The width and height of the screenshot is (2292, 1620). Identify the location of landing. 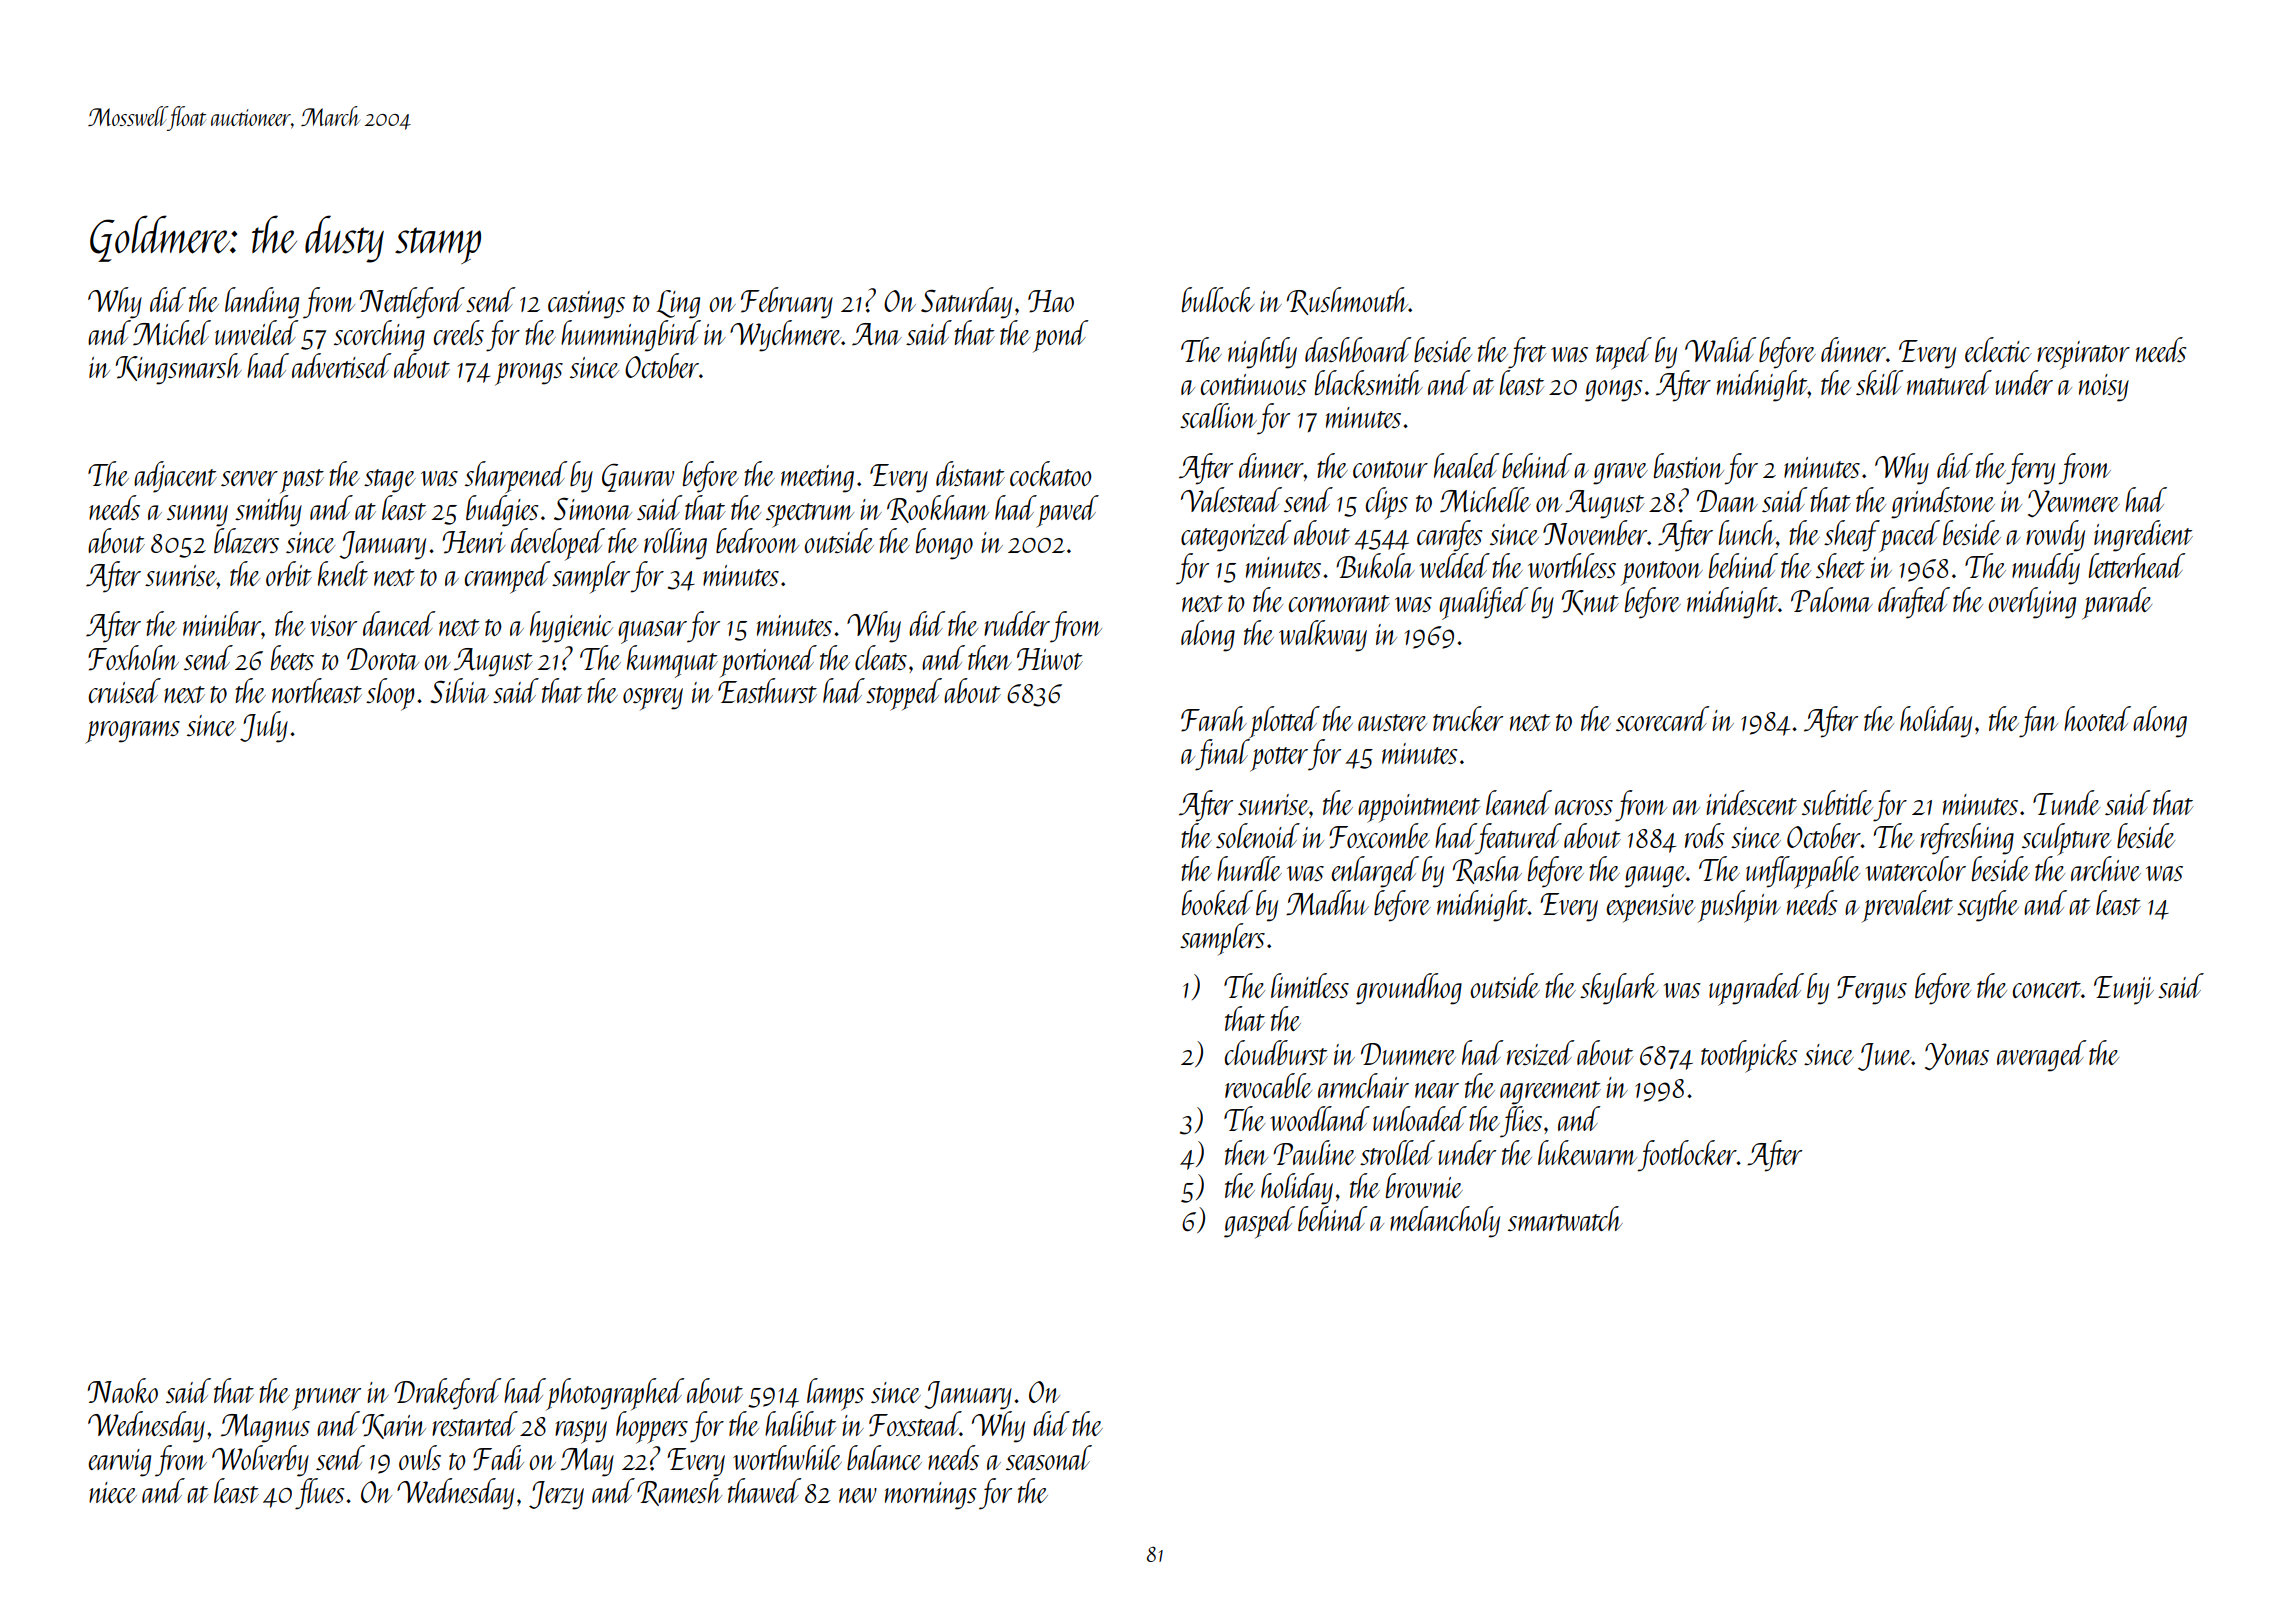
(262, 303).
